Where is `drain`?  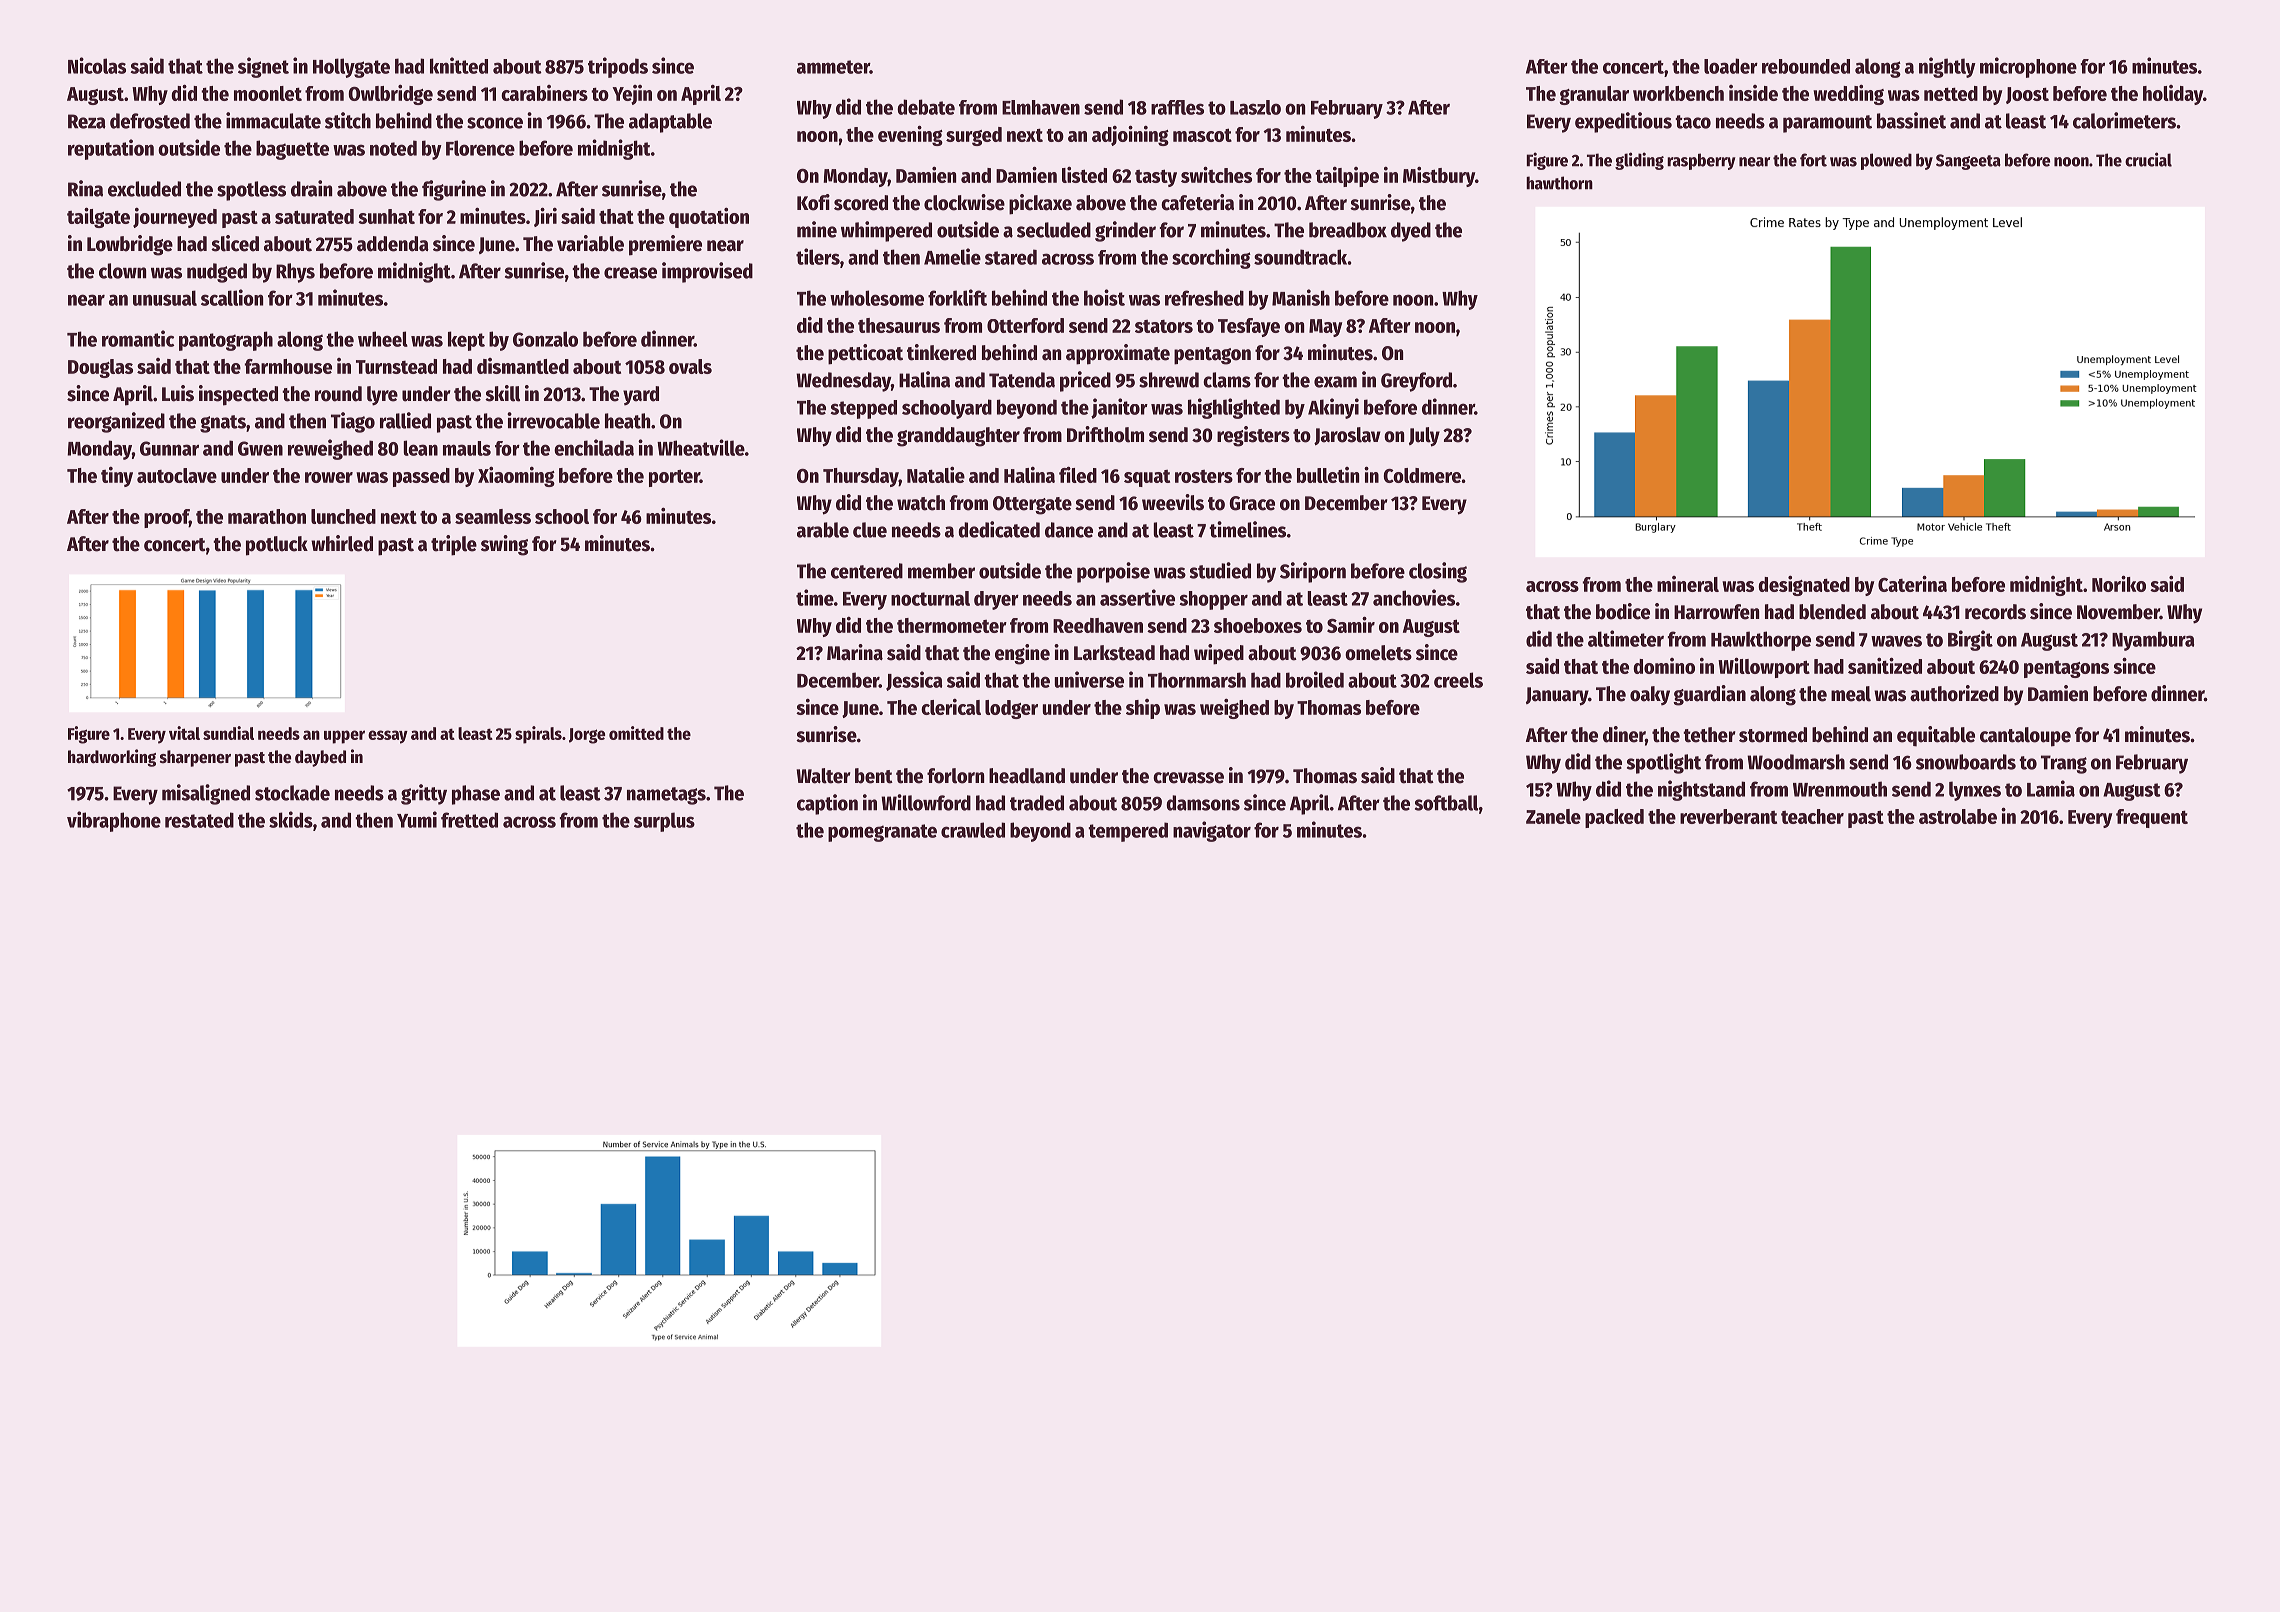
drain is located at coordinates (311, 188).
